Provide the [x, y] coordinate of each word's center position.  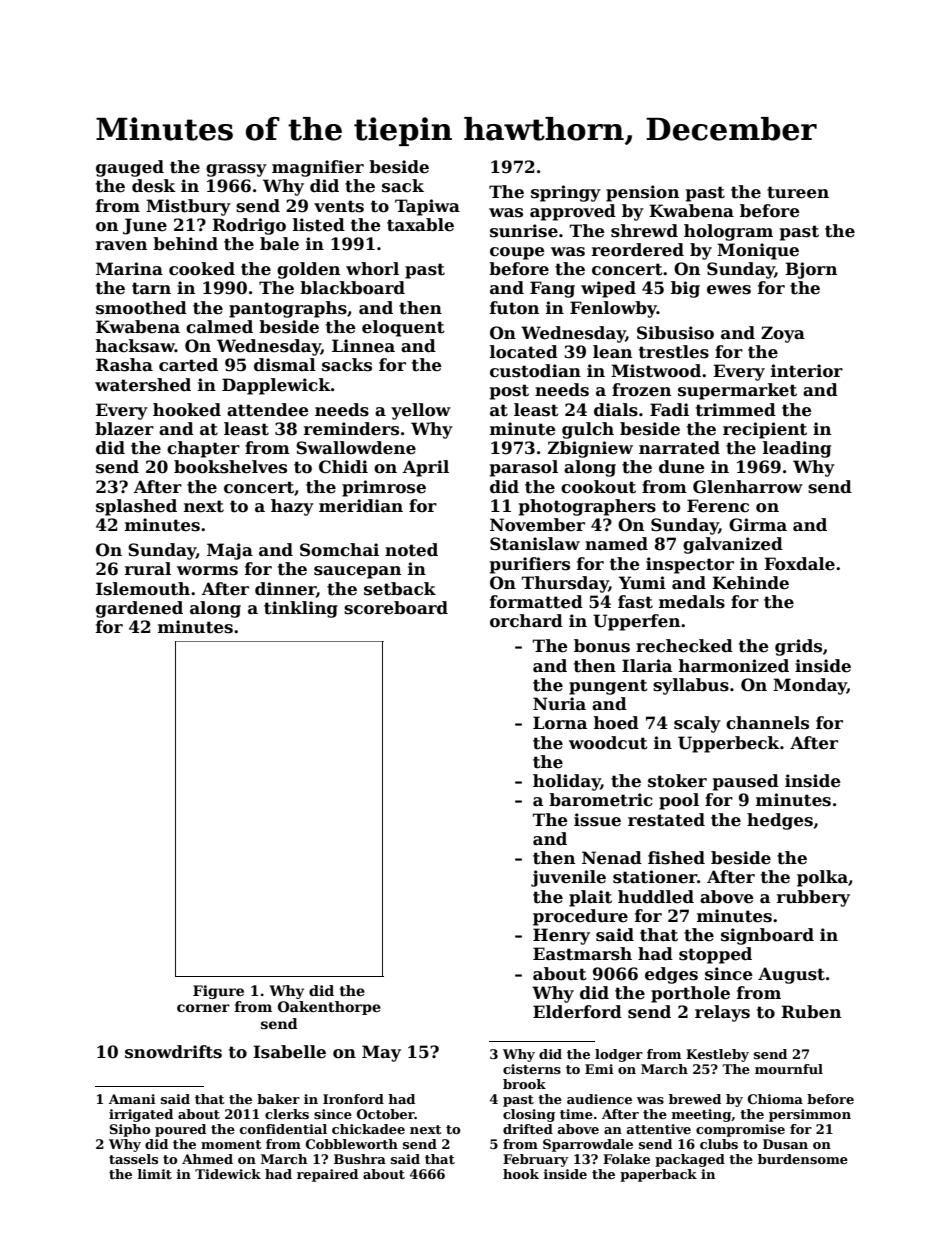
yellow [421, 411]
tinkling [301, 609]
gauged [130, 168]
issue [597, 820]
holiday [567, 782]
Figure [218, 992]
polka [822, 878]
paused [746, 782]
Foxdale [799, 564]
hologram [728, 232]
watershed [143, 385]
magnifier [318, 168]
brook [524, 1084]
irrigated [141, 1115]
